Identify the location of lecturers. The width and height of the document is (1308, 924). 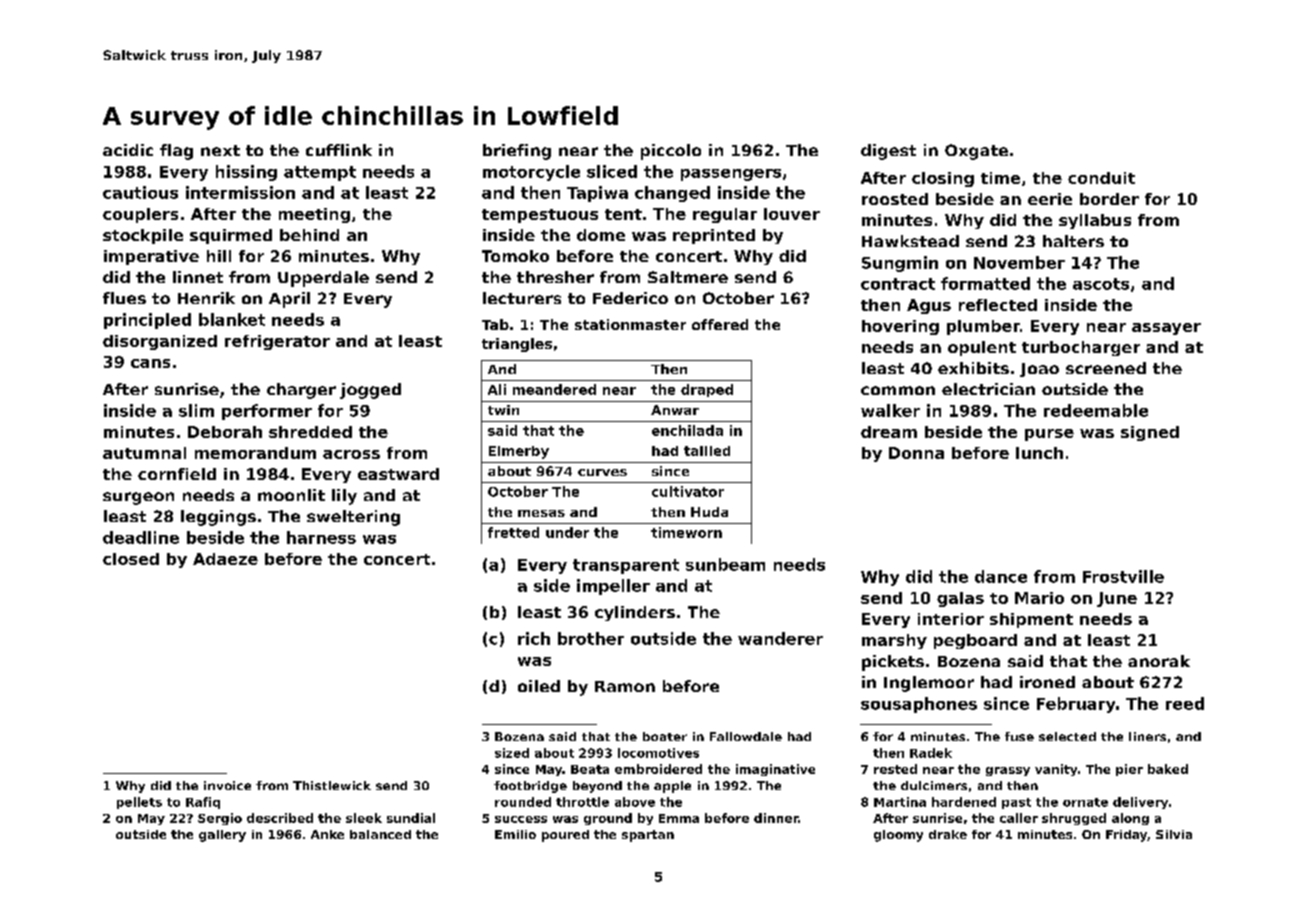
(522, 298).
